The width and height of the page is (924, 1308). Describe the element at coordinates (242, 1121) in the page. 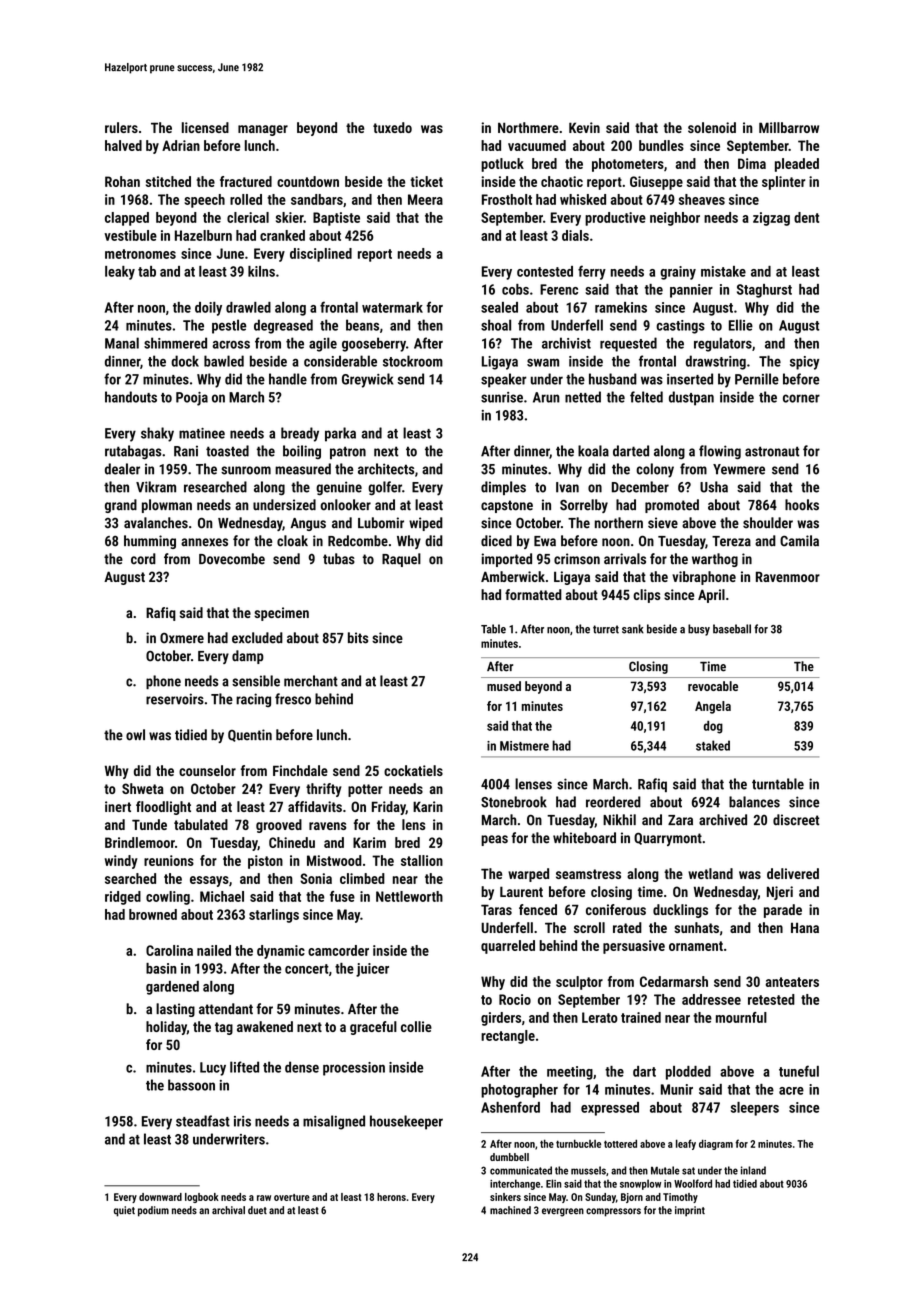

I see `iris` at that location.
